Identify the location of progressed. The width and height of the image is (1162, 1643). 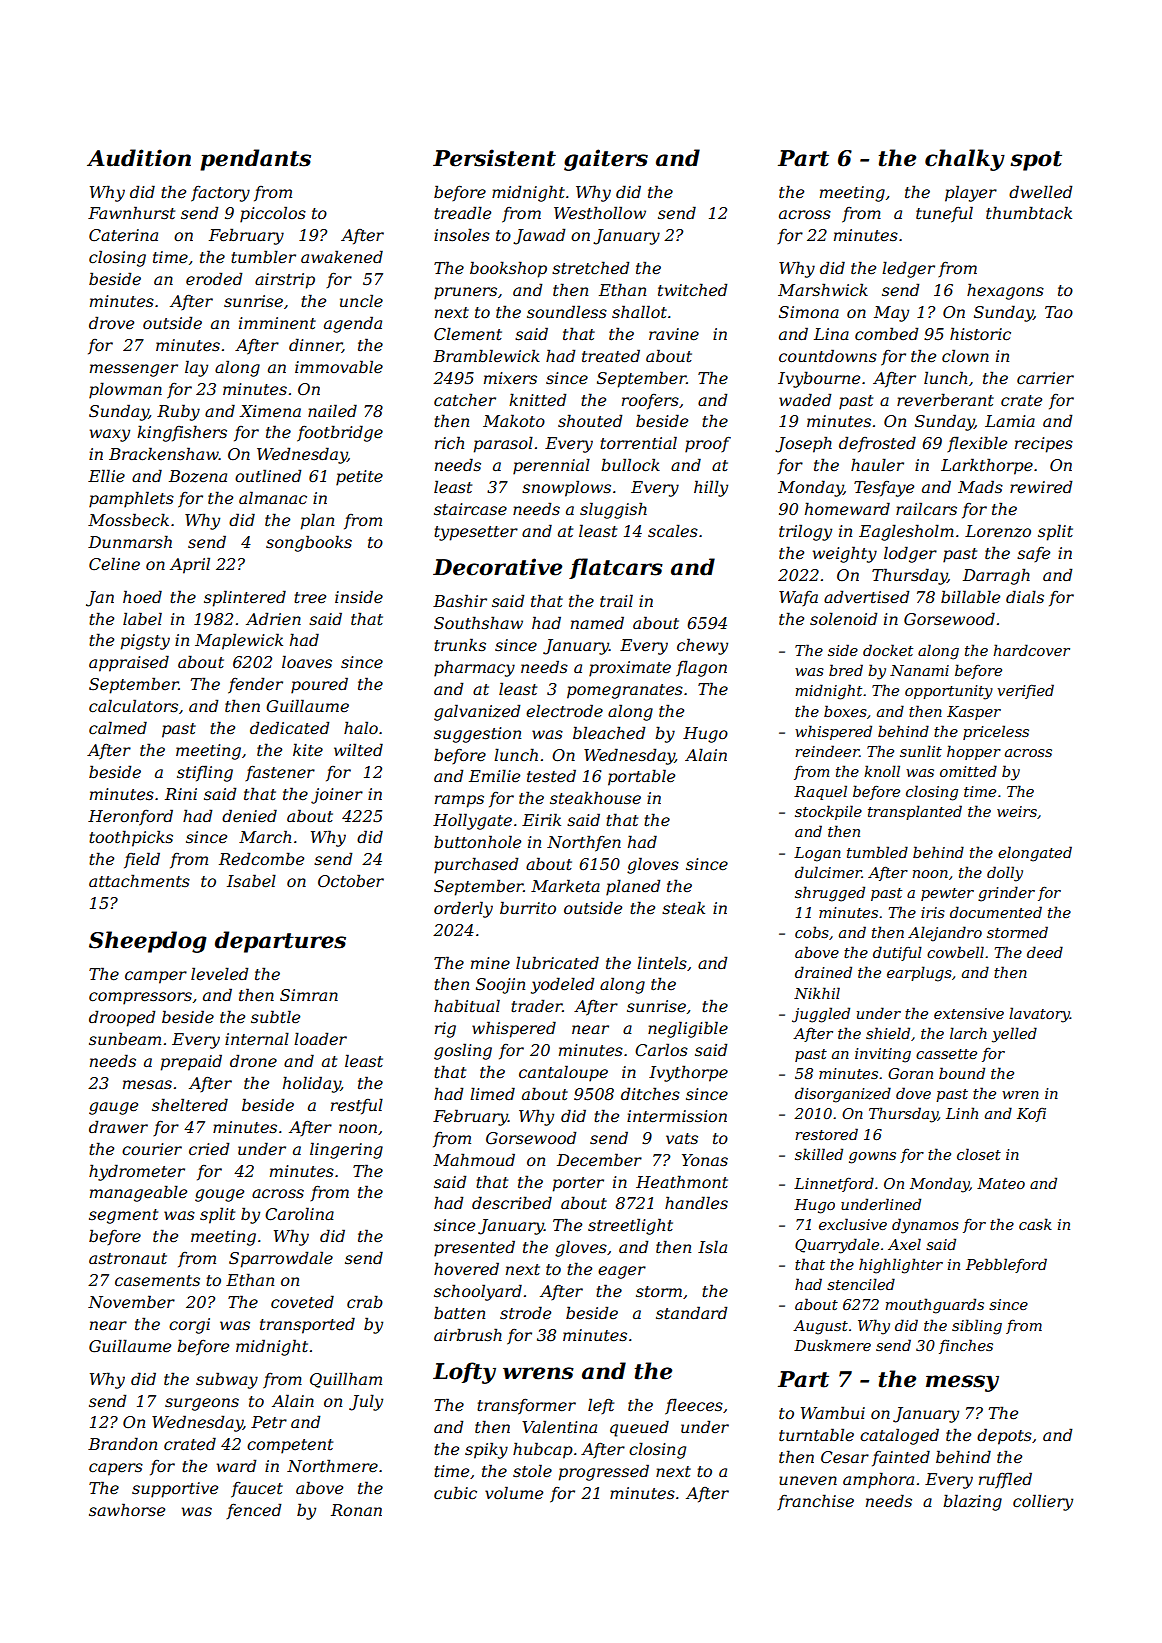
(604, 1472).
